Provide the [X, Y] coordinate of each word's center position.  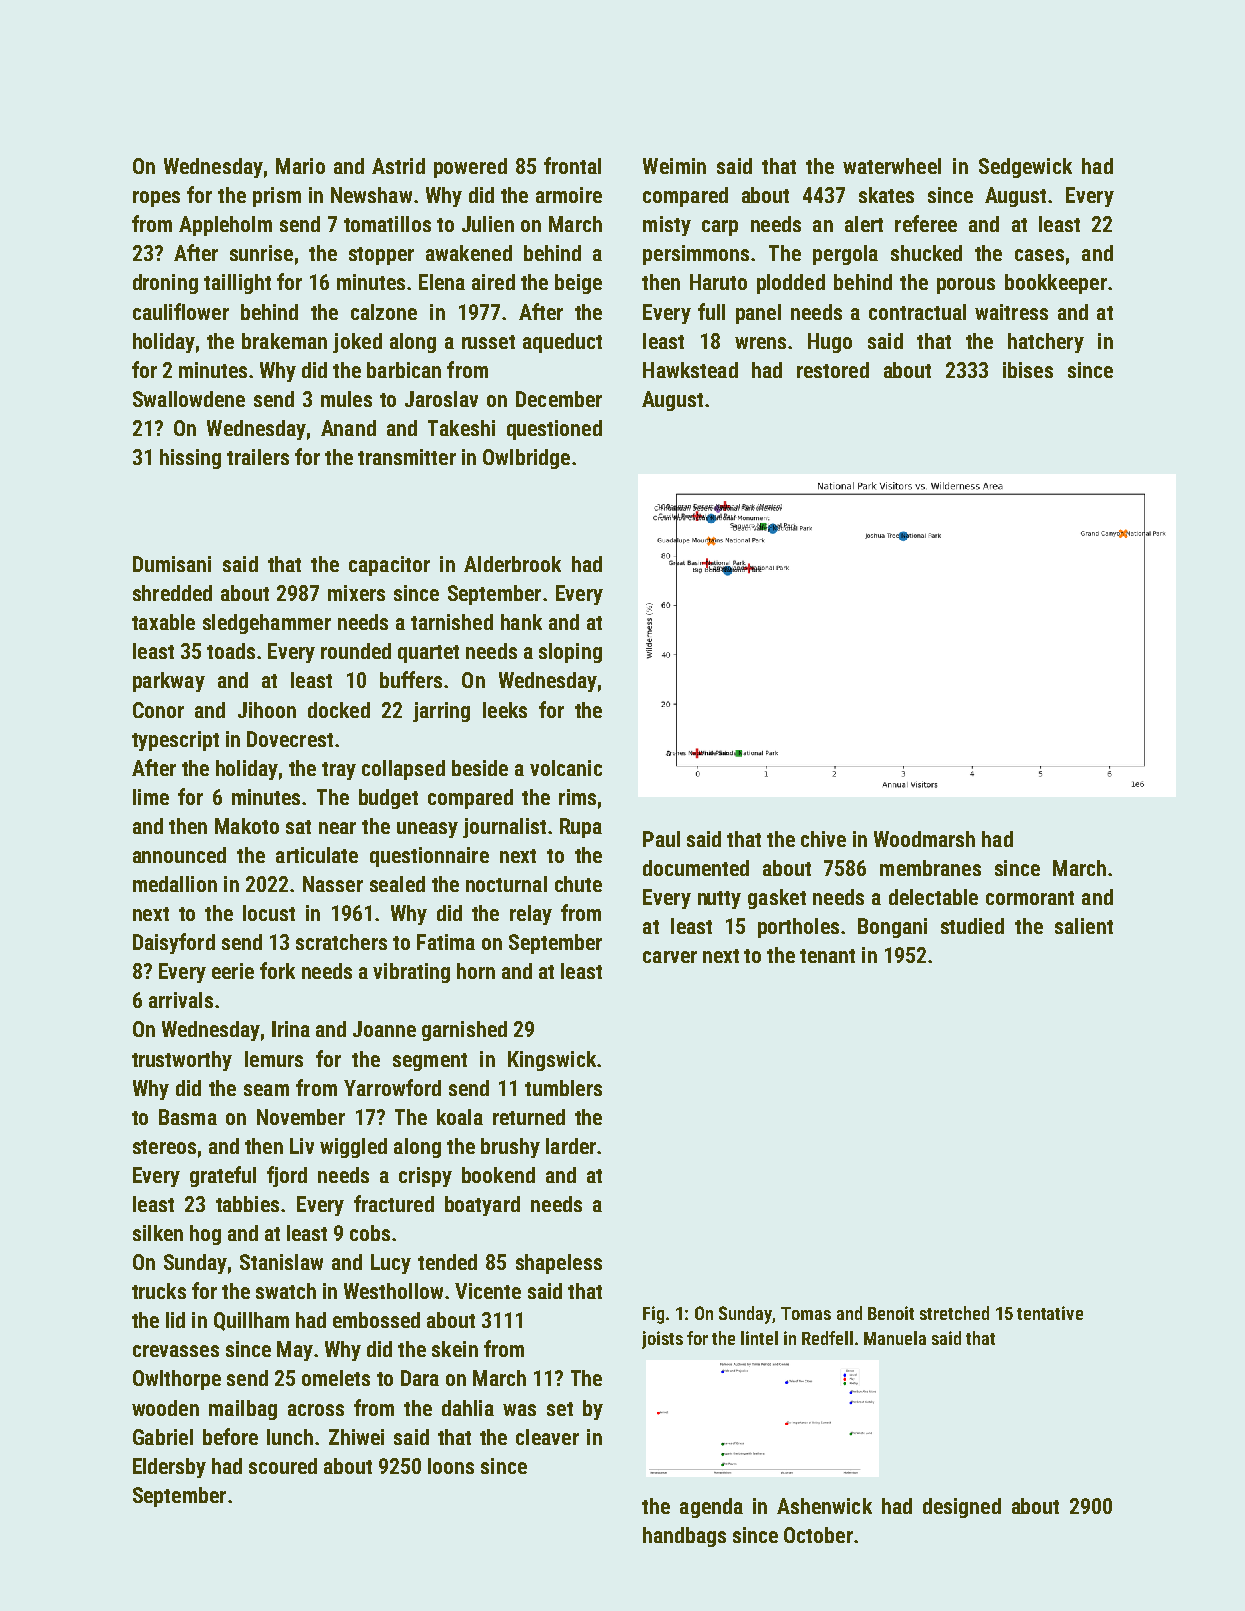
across [316, 1410]
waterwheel [892, 166]
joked [357, 343]
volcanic [566, 768]
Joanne [384, 1029]
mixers [356, 593]
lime [151, 797]
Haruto [718, 282]
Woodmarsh [924, 839]
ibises [1028, 370]
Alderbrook [512, 564]
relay [531, 915]
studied [972, 926]
